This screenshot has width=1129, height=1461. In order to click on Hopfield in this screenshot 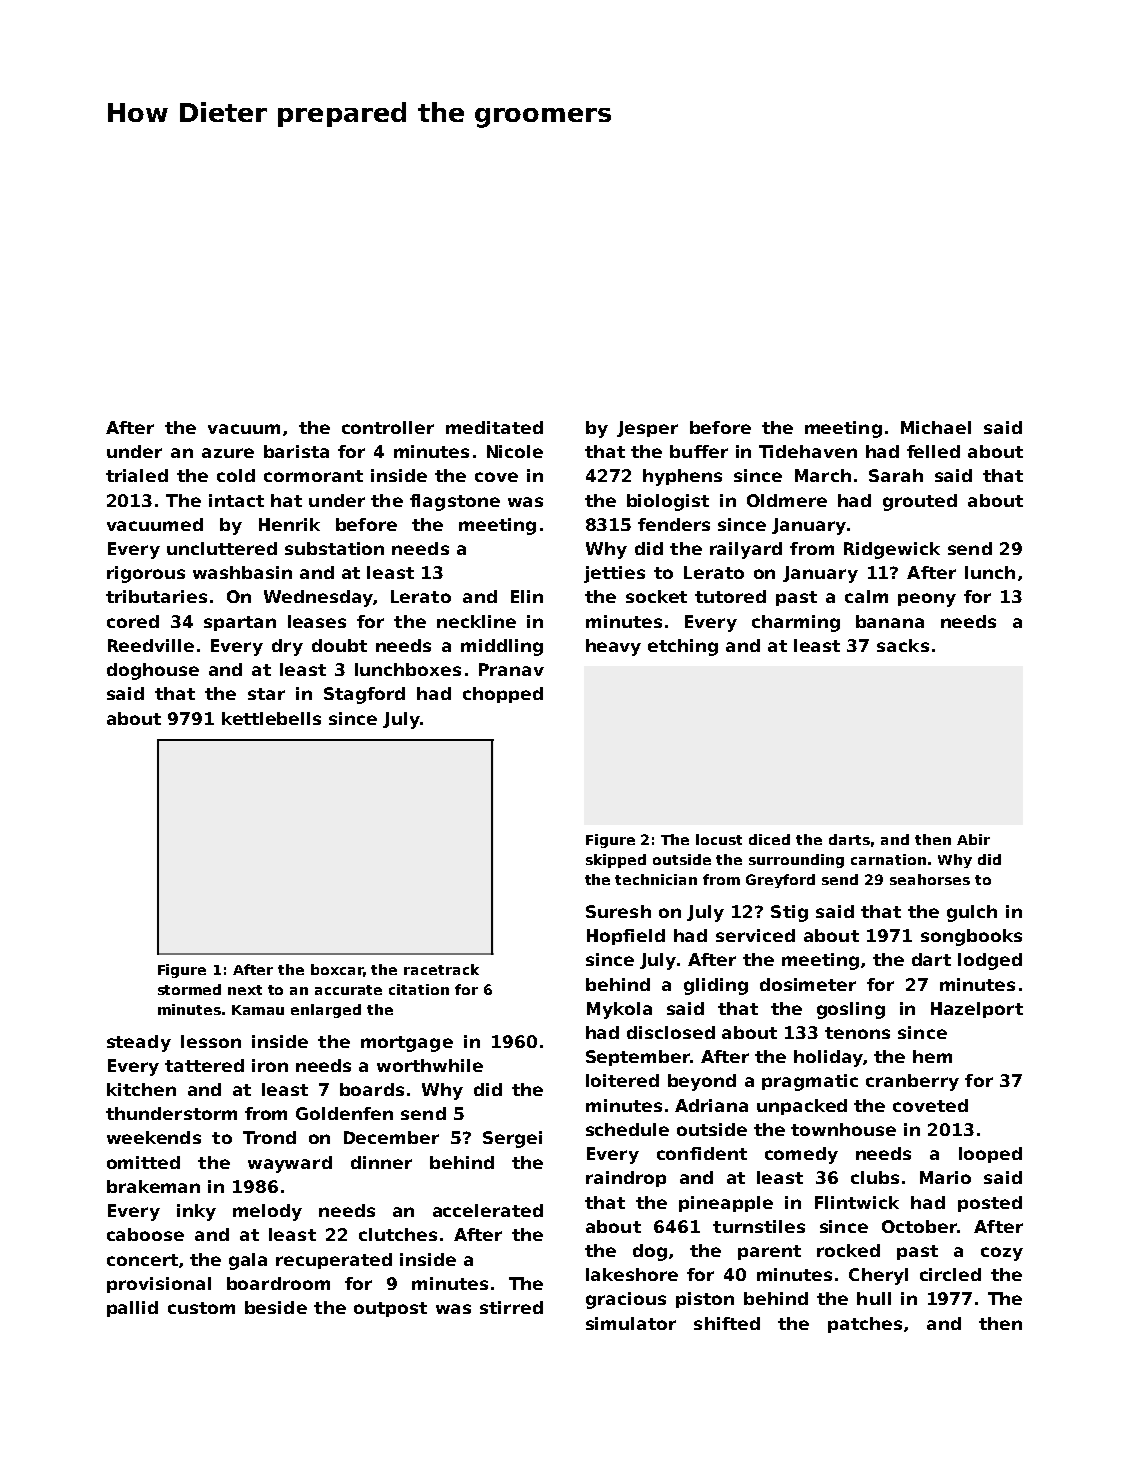, I will do `click(626, 937)`.
